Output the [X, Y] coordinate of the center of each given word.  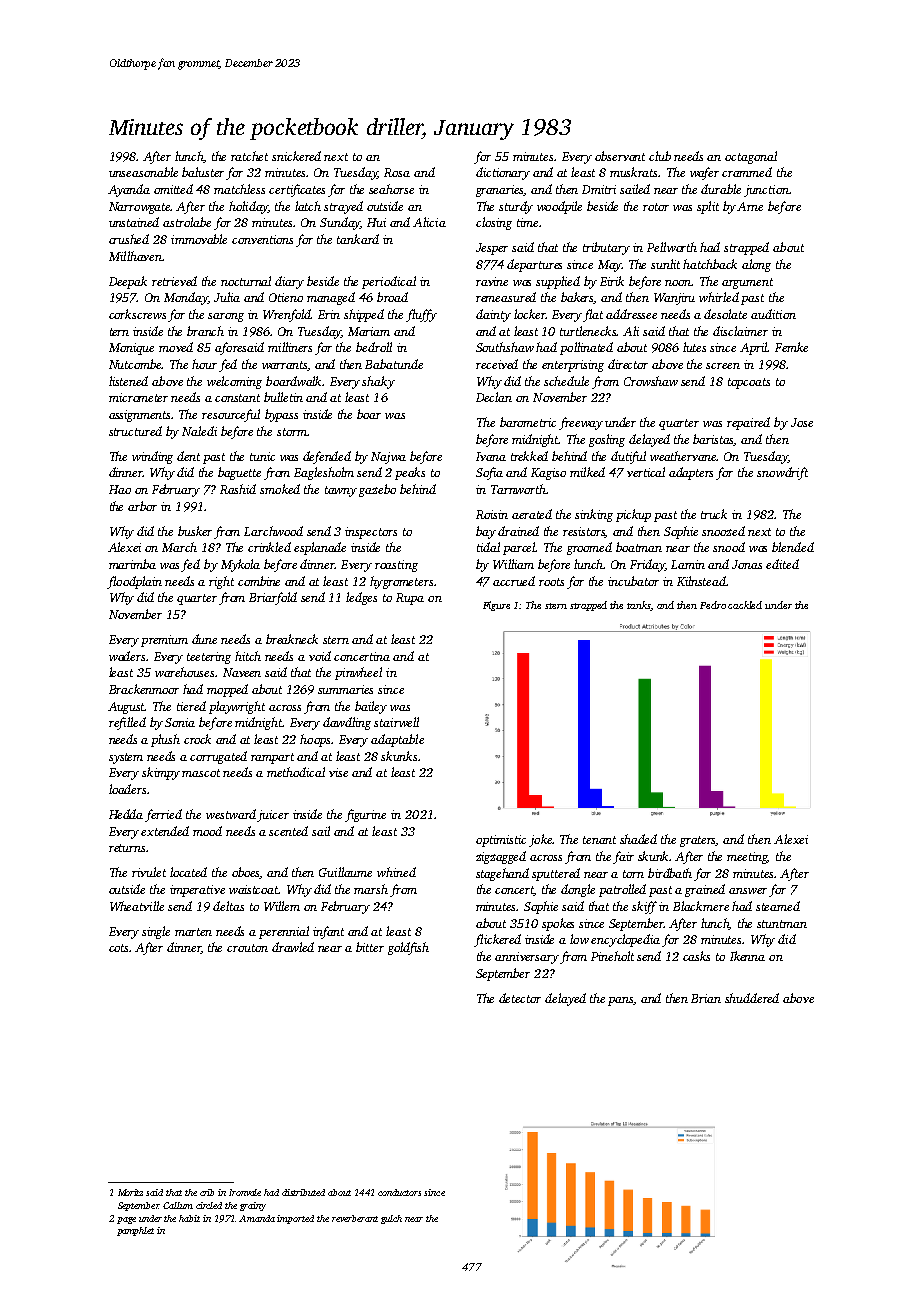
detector [520, 998]
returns [127, 848]
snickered [296, 156]
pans [621, 1001]
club [660, 156]
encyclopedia [625, 940]
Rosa [397, 172]
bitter [370, 947]
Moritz [130, 1192]
